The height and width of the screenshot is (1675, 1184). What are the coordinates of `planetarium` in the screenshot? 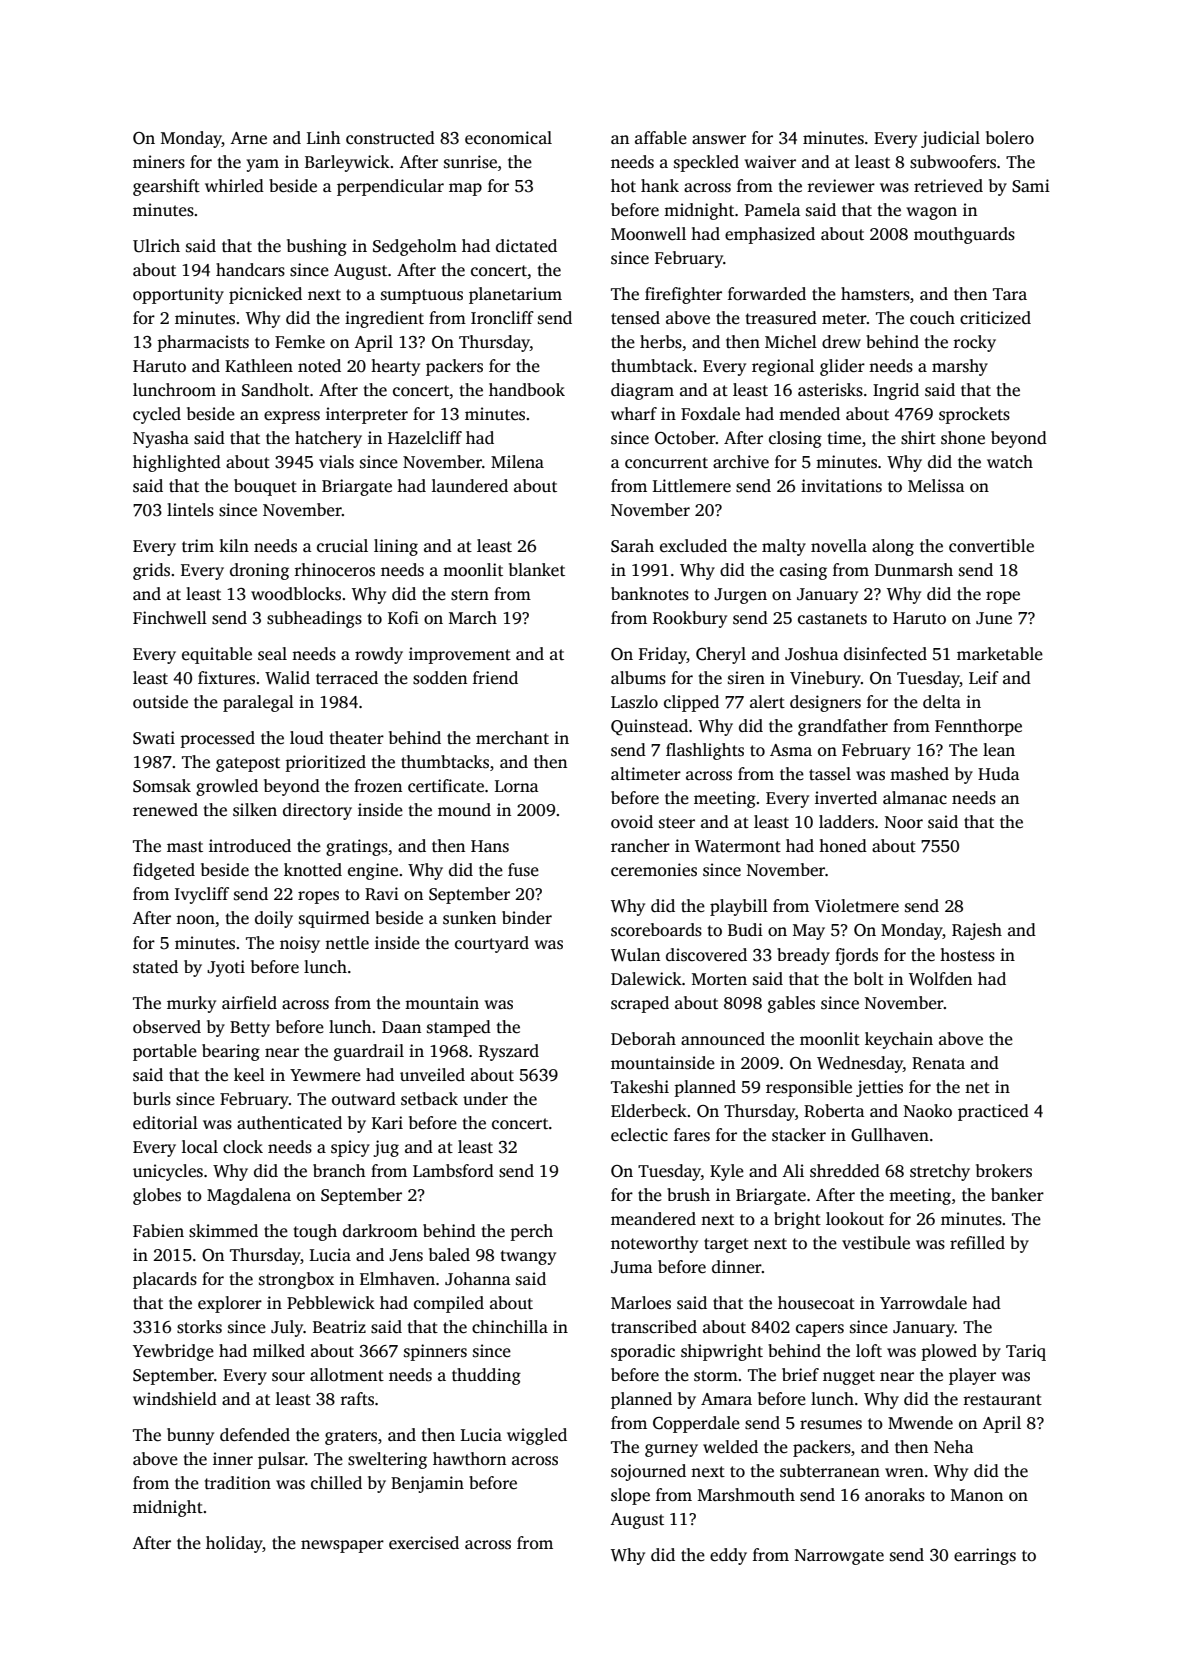 It's located at (515, 295).
